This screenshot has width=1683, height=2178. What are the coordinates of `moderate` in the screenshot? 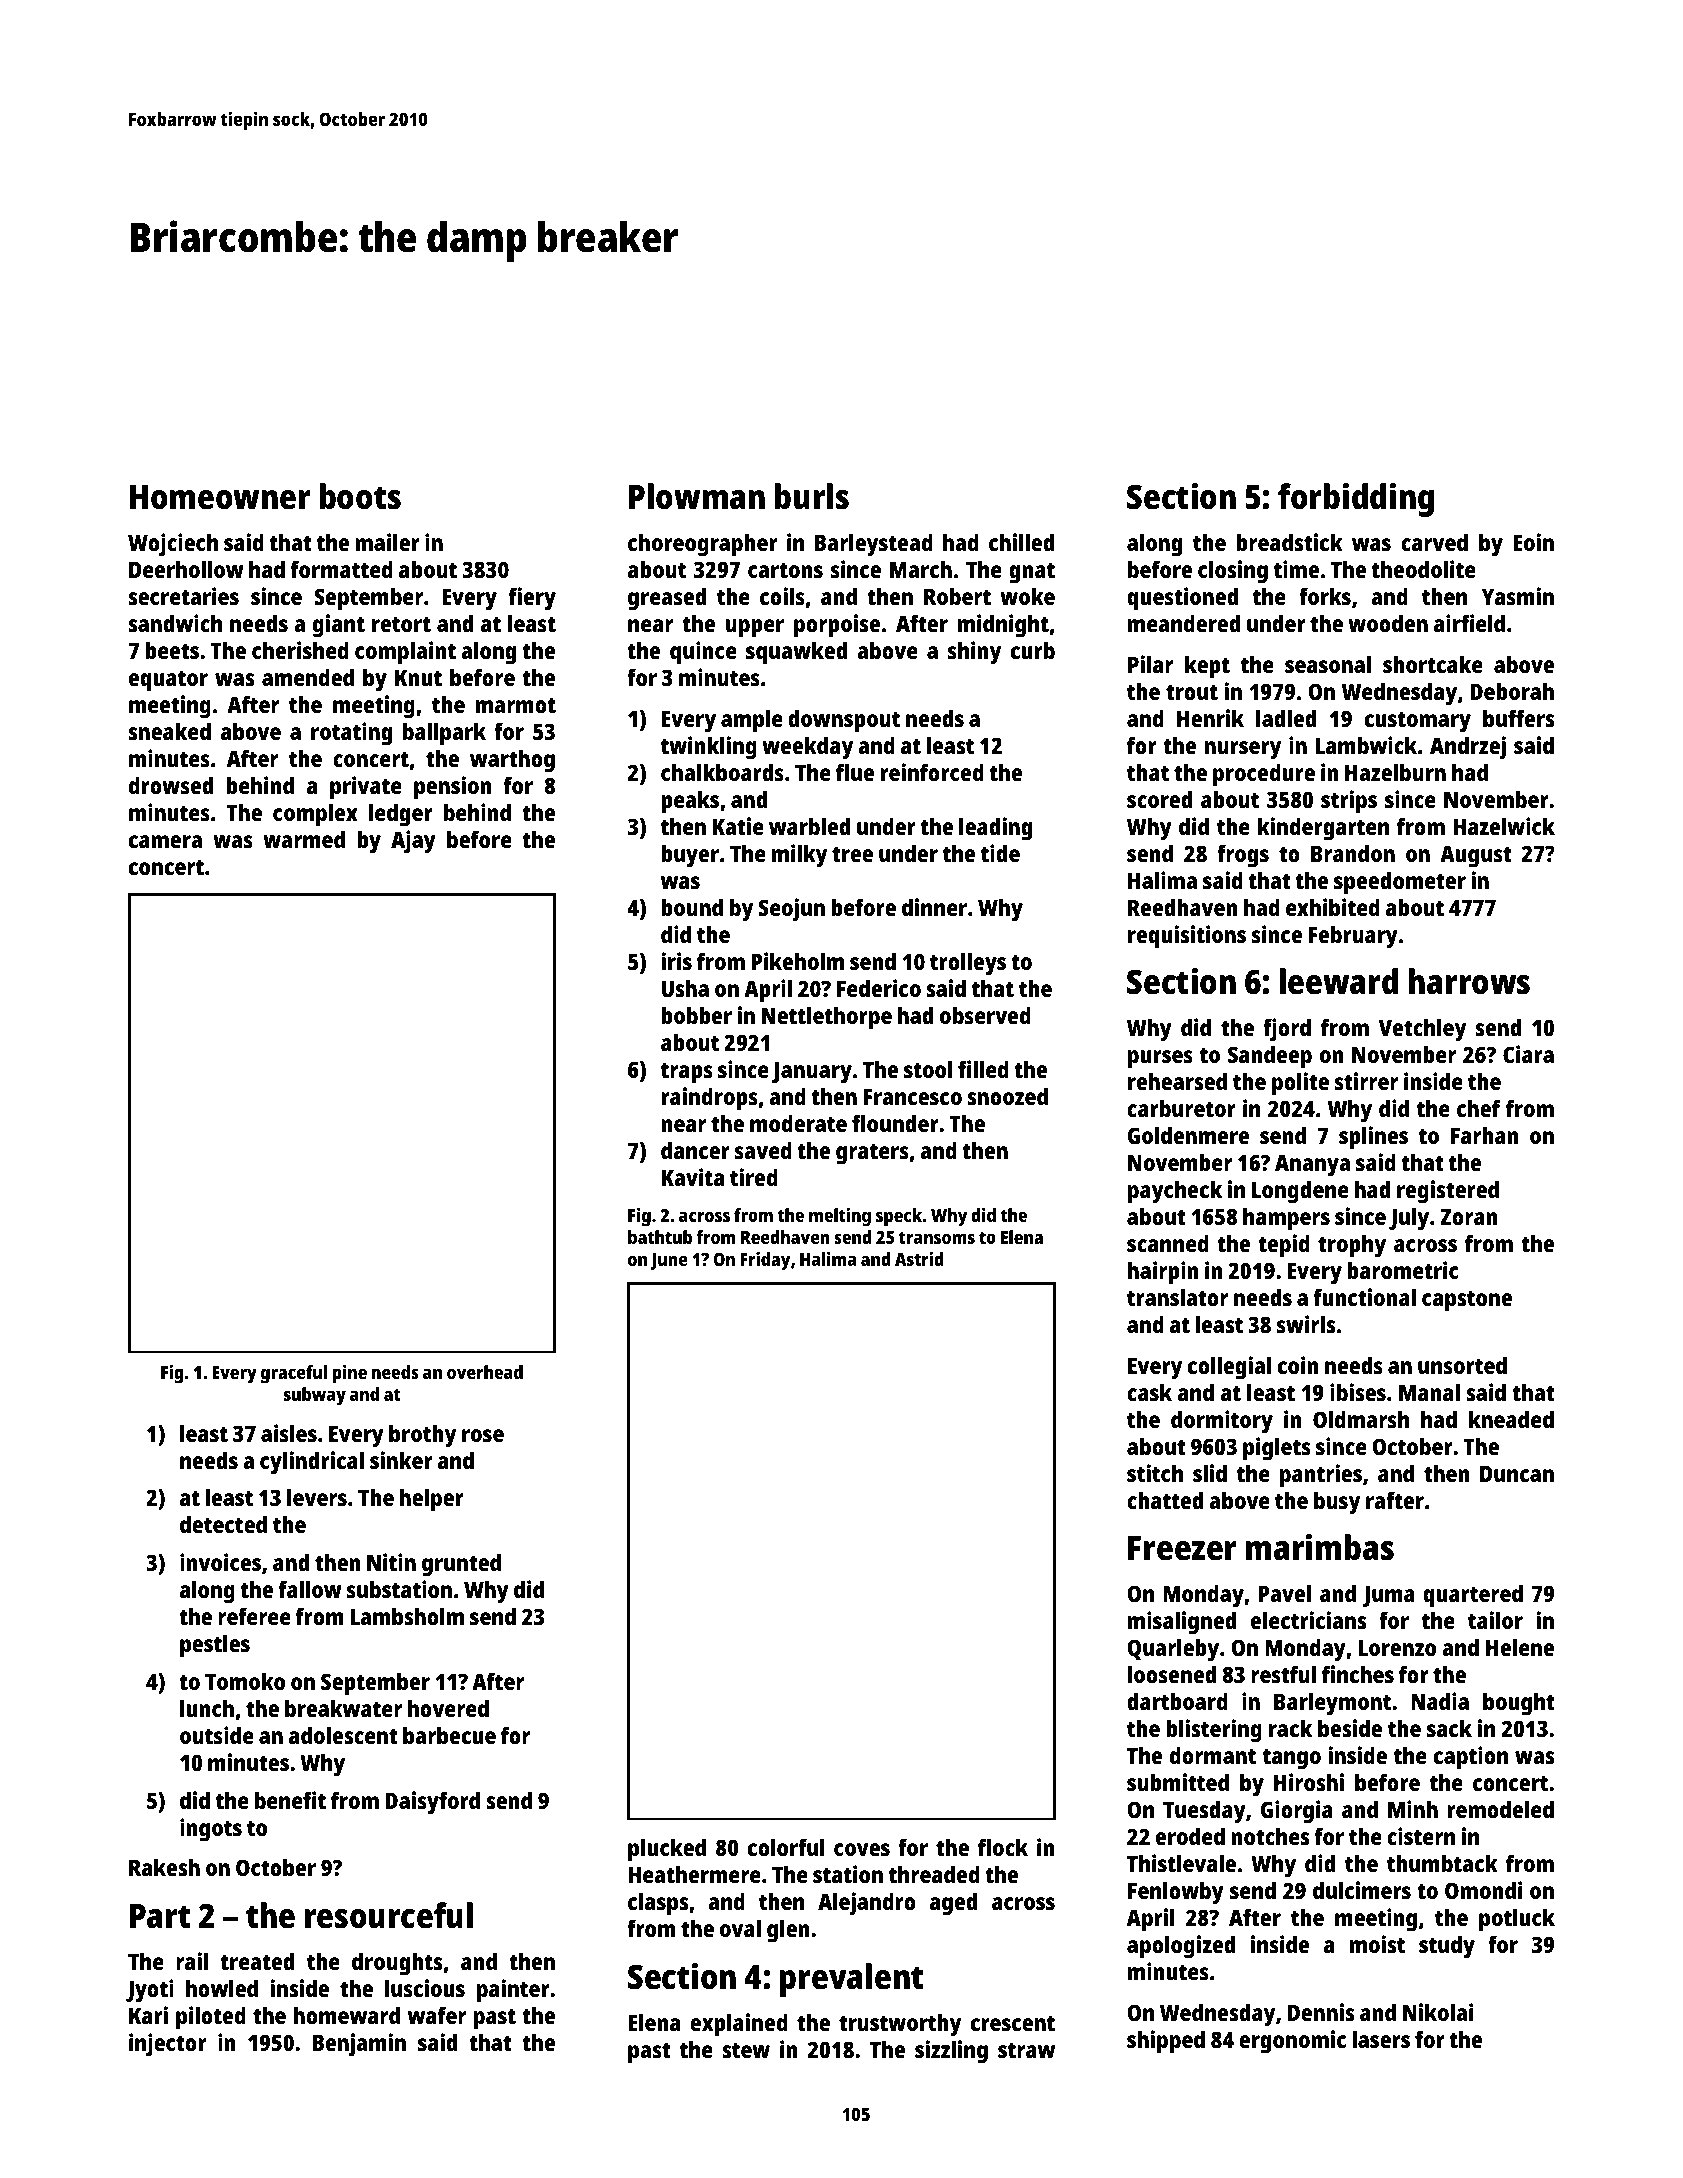 It's located at (798, 1123).
